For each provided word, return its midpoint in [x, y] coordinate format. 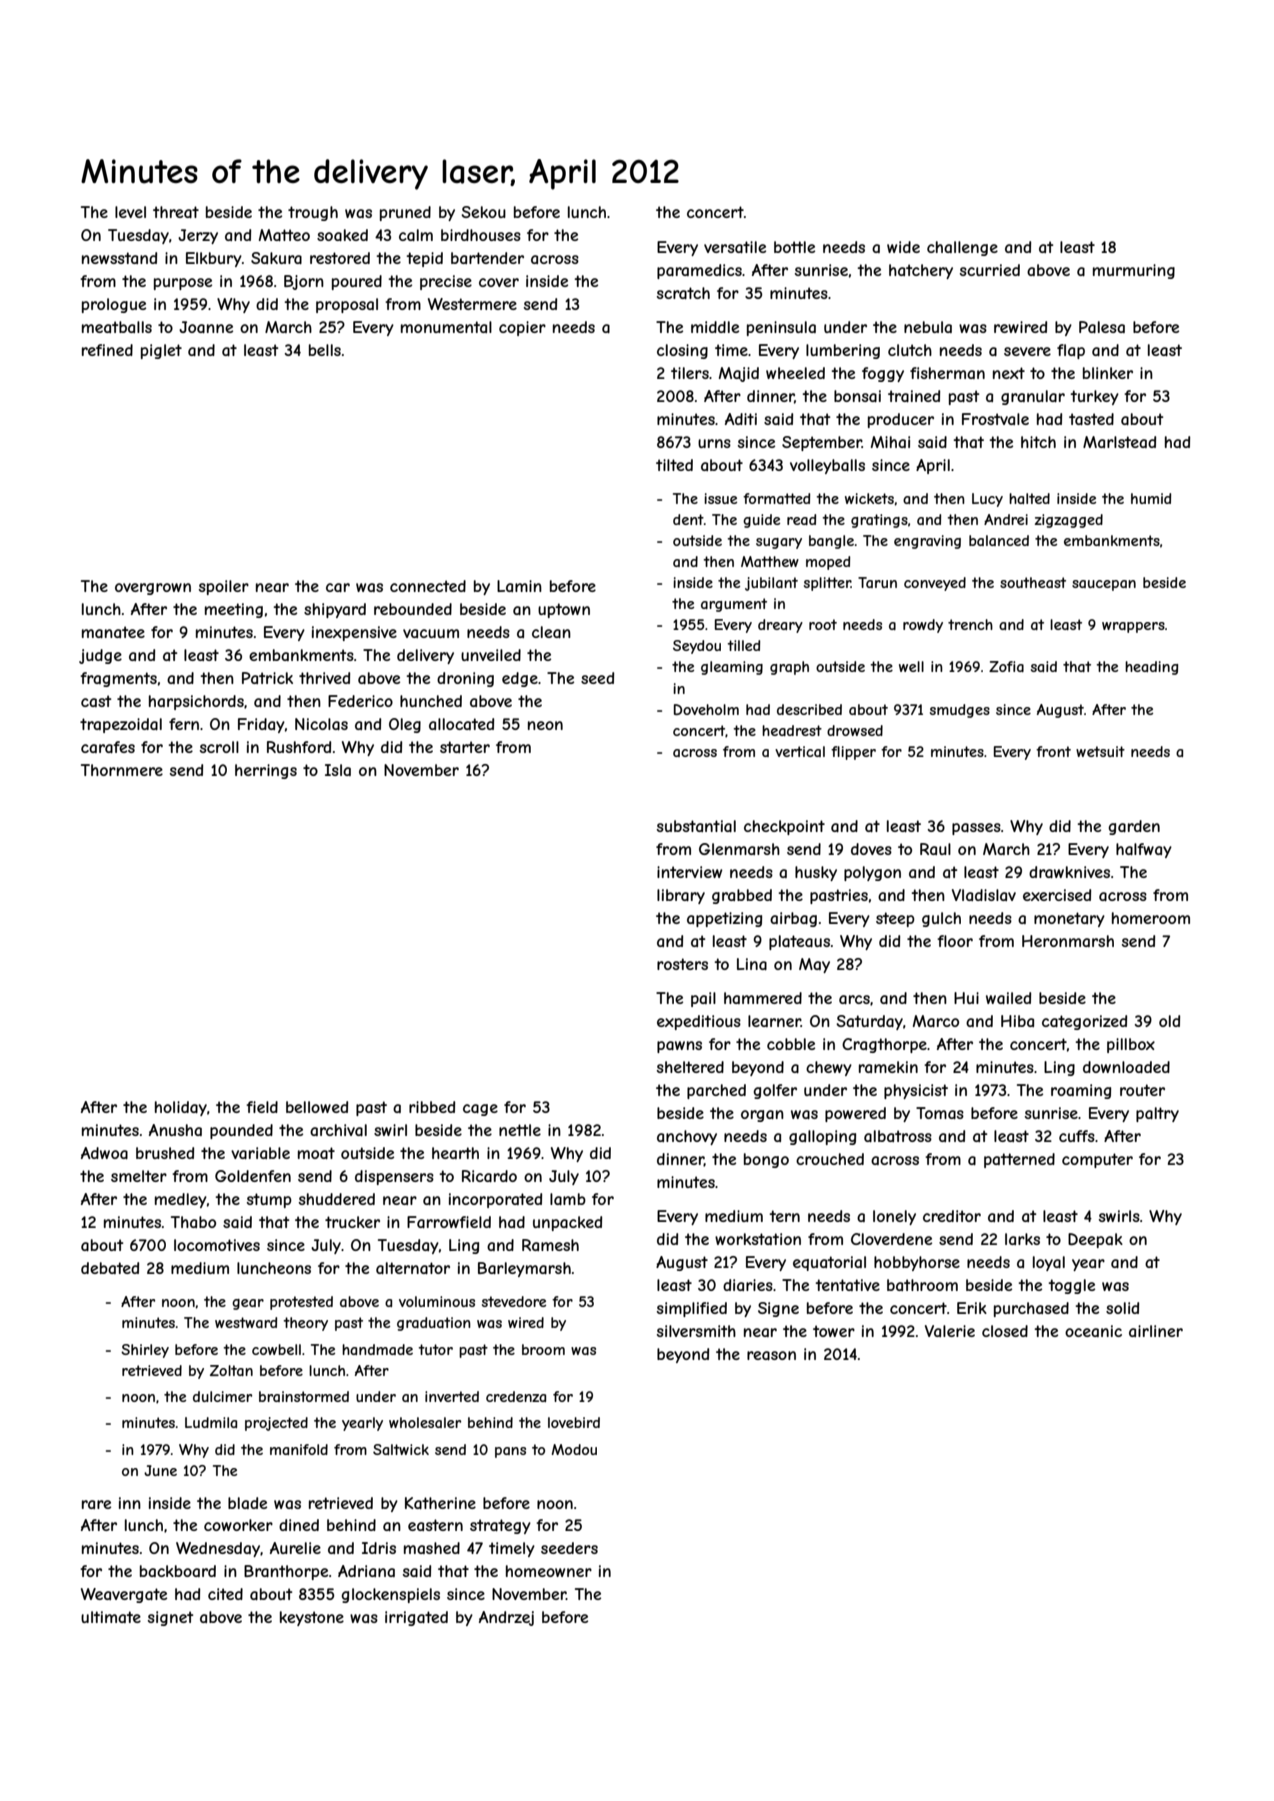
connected [428, 586]
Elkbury [214, 259]
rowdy [923, 626]
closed [1005, 1331]
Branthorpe [286, 1572]
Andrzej [506, 1618]
